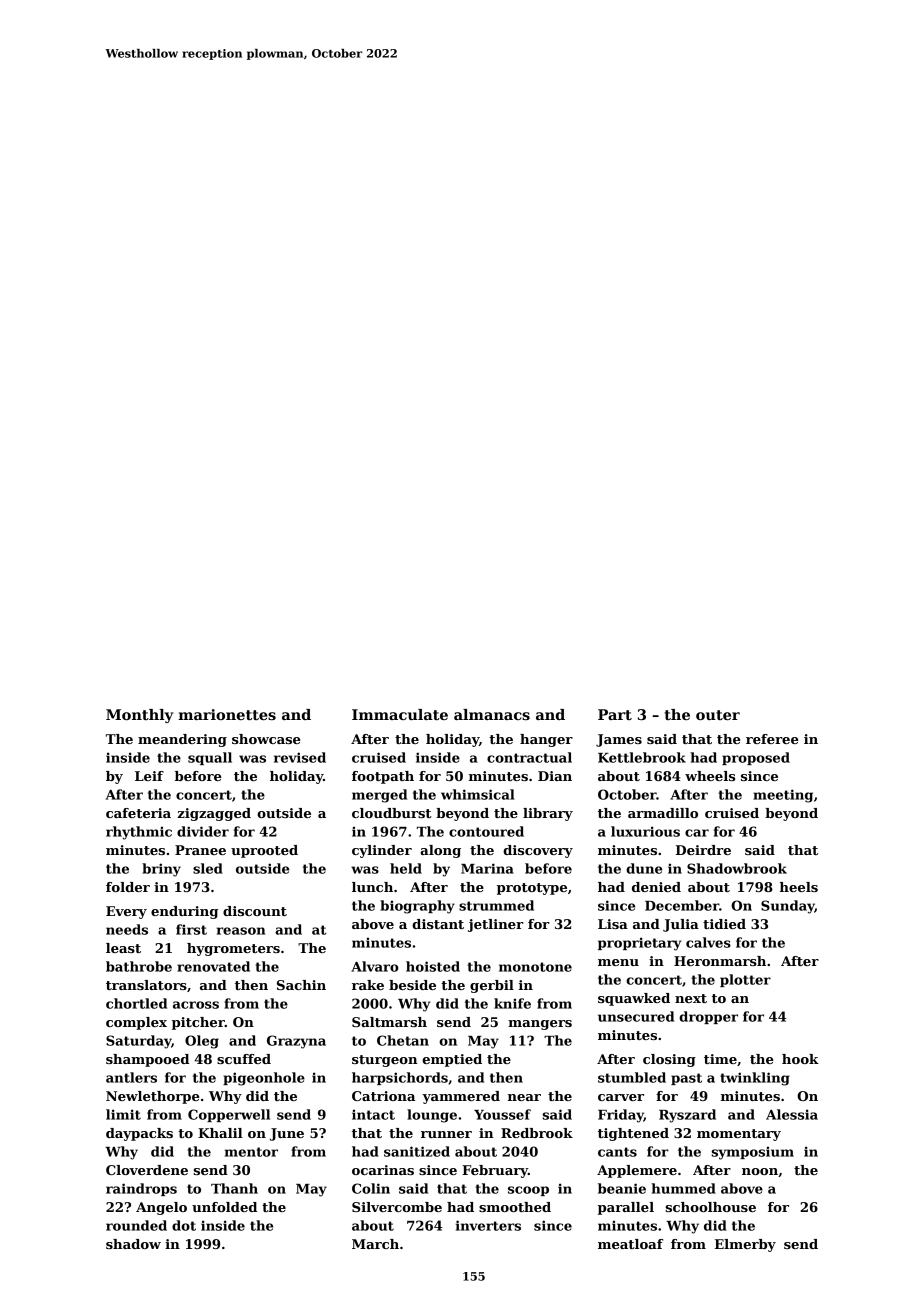 The image size is (924, 1308). Describe the element at coordinates (529, 757) in the document. I see `contractual` at that location.
